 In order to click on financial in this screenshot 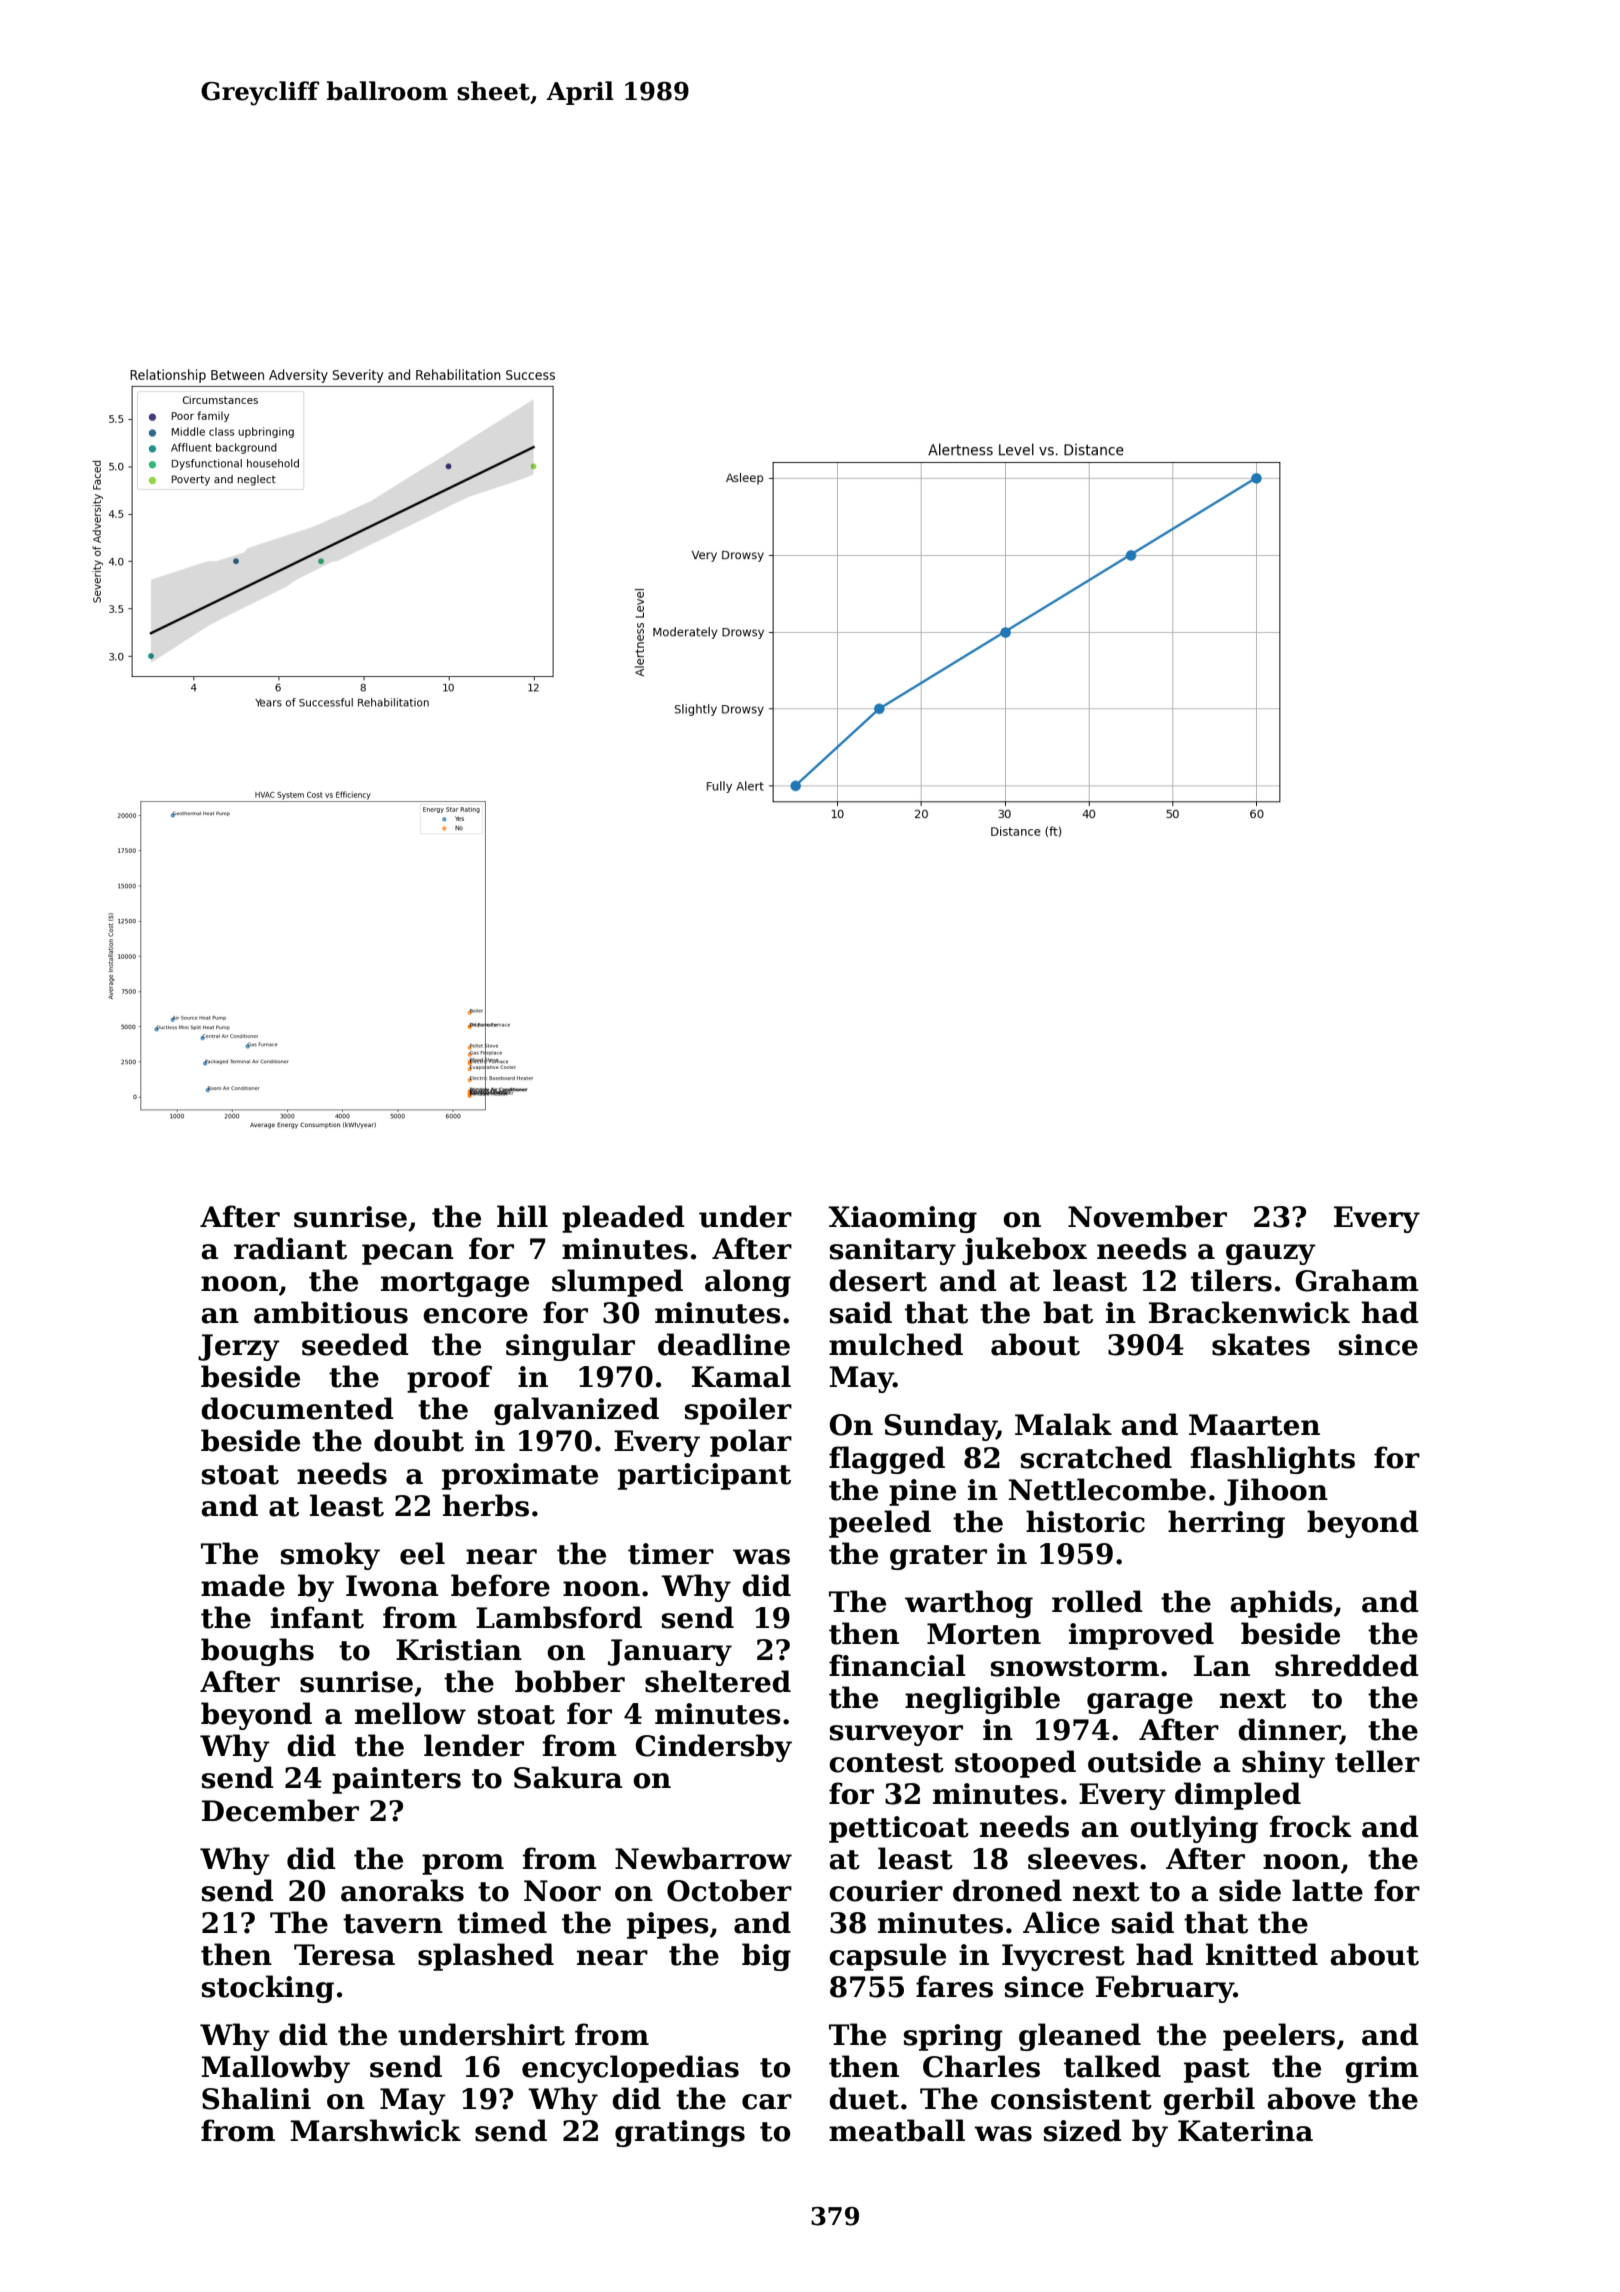, I will do `click(897, 1665)`.
